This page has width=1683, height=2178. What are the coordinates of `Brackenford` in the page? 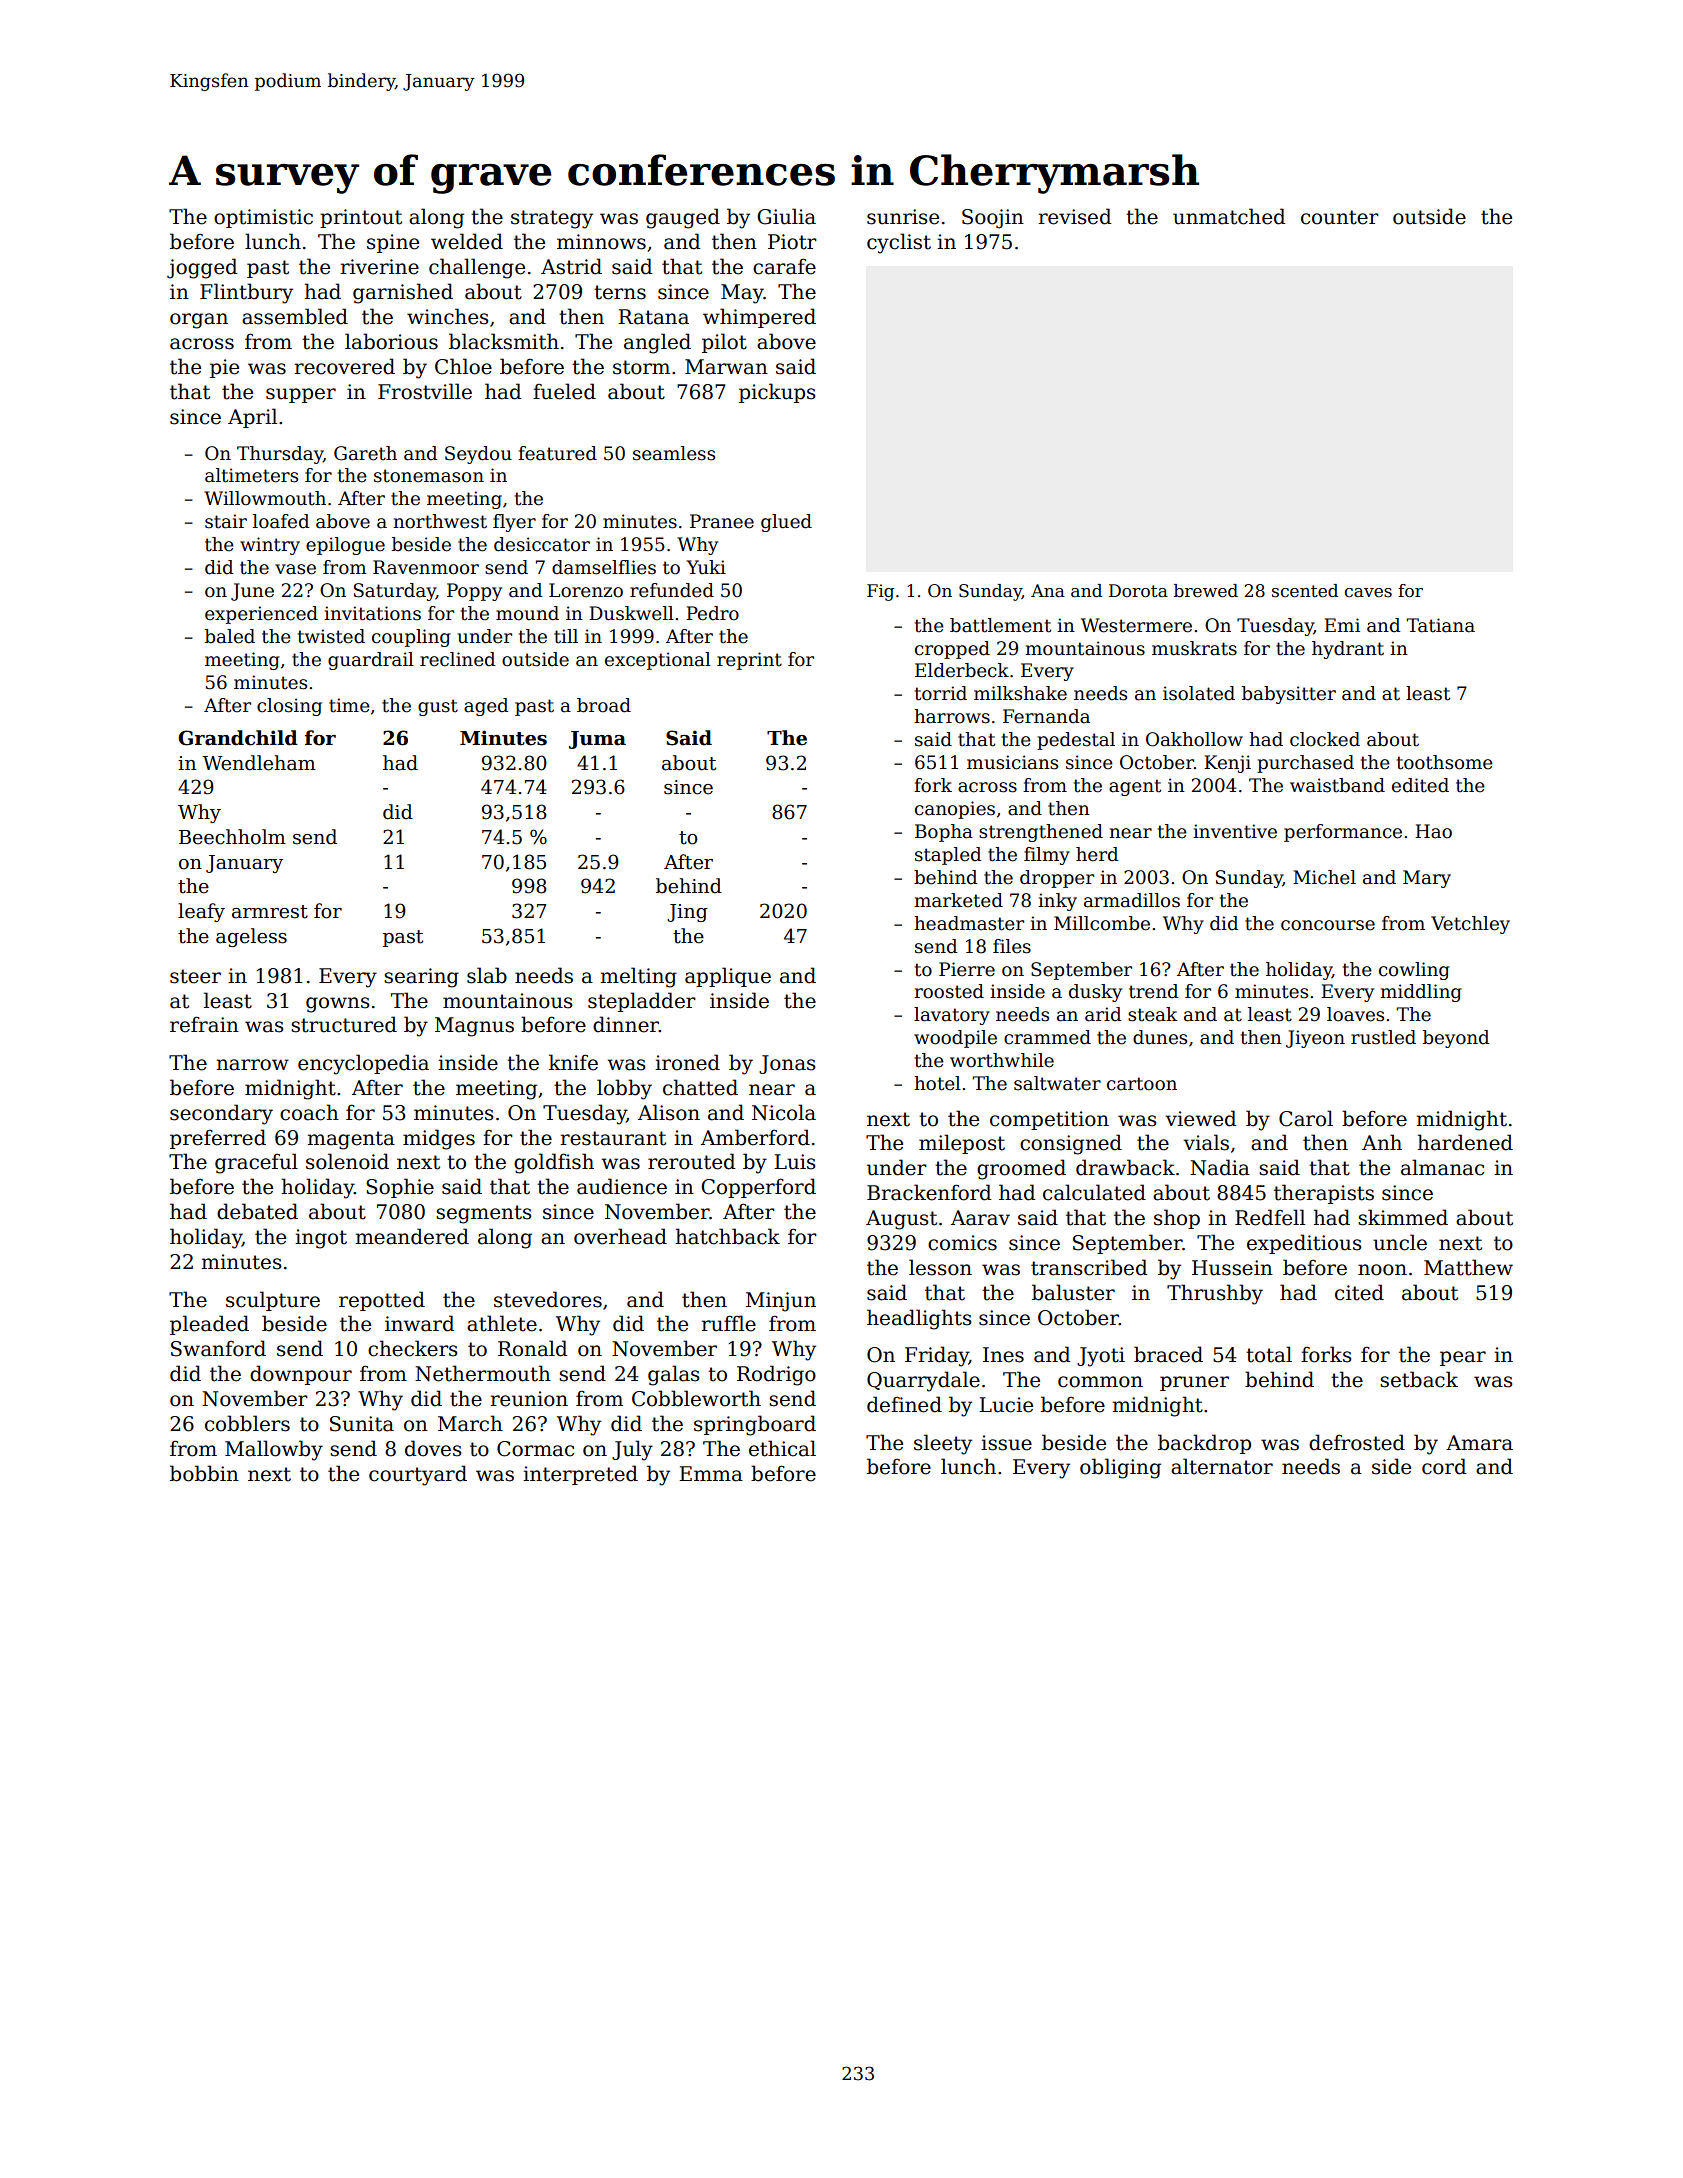 It's located at (929, 1192).
